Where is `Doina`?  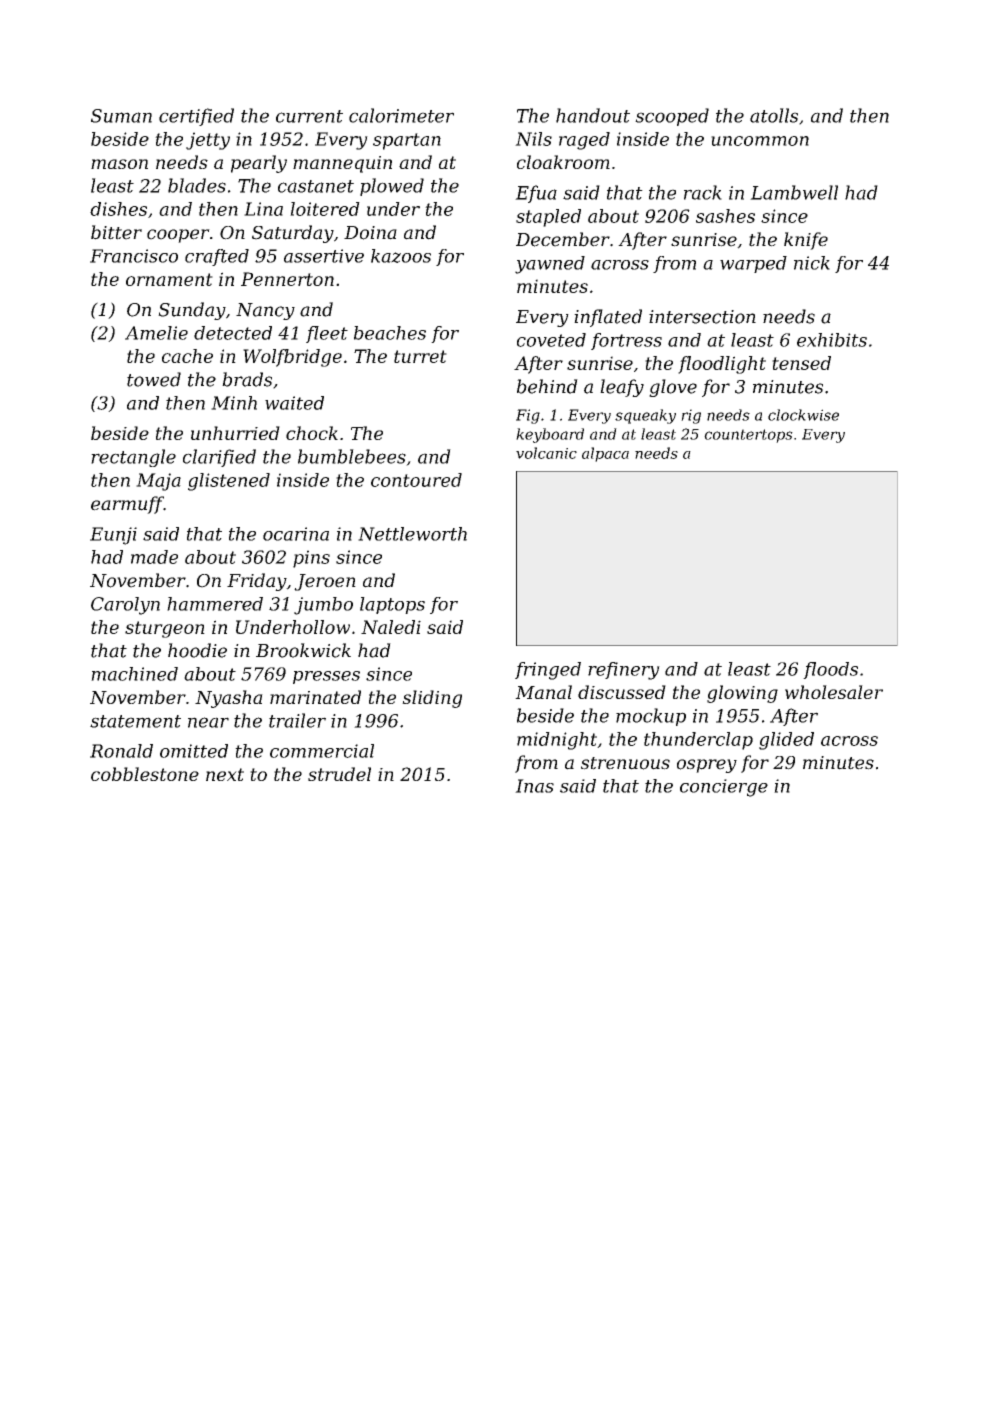
Doina is located at coordinates (370, 233).
